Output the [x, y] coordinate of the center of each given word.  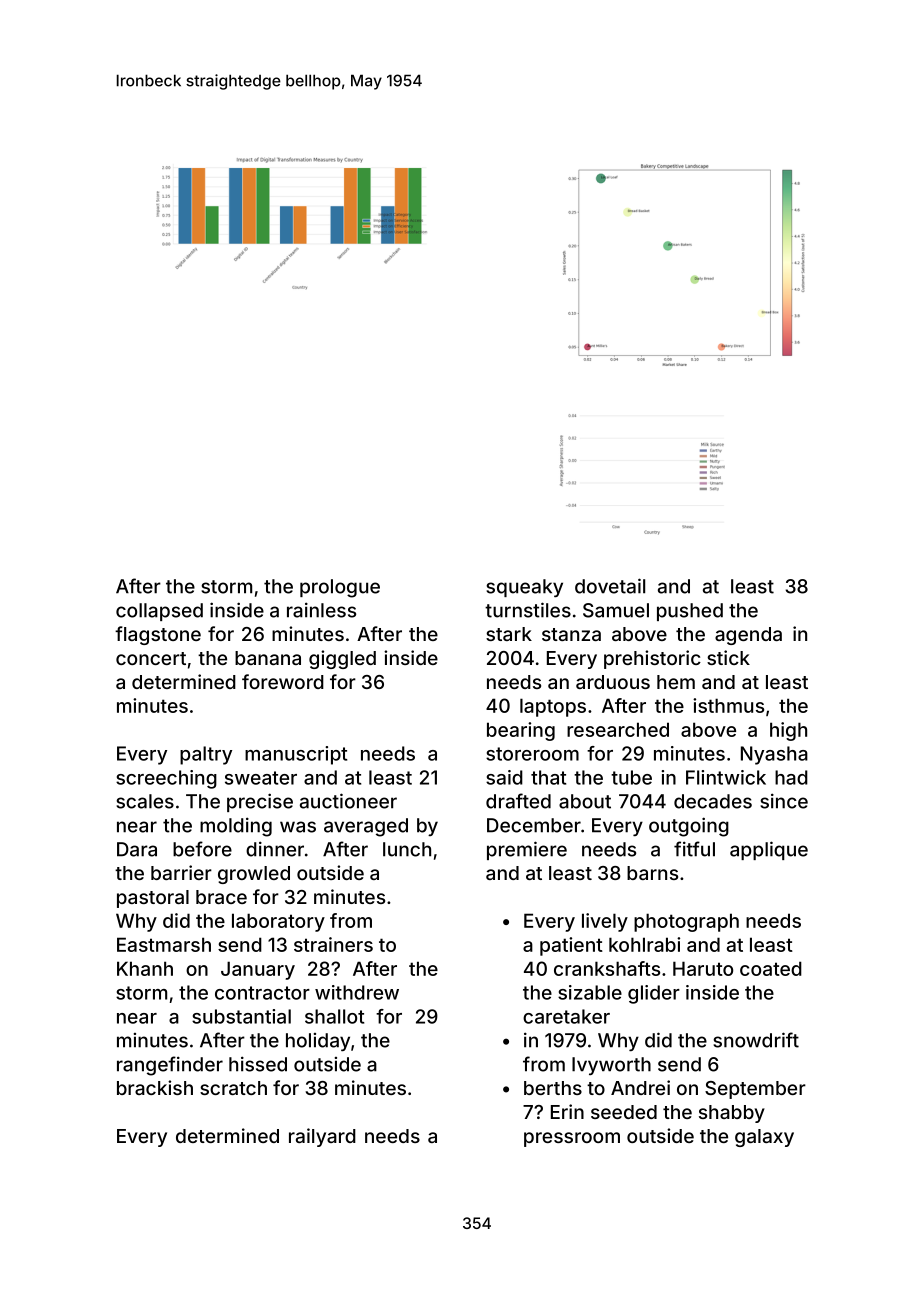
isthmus [728, 705]
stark [509, 634]
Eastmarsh [164, 944]
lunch [407, 849]
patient [571, 946]
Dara [137, 849]
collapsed [159, 612]
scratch [233, 1088]
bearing [521, 731]
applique [769, 850]
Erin [567, 1111]
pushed [690, 612]
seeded [624, 1112]
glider [654, 994]
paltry [206, 755]
